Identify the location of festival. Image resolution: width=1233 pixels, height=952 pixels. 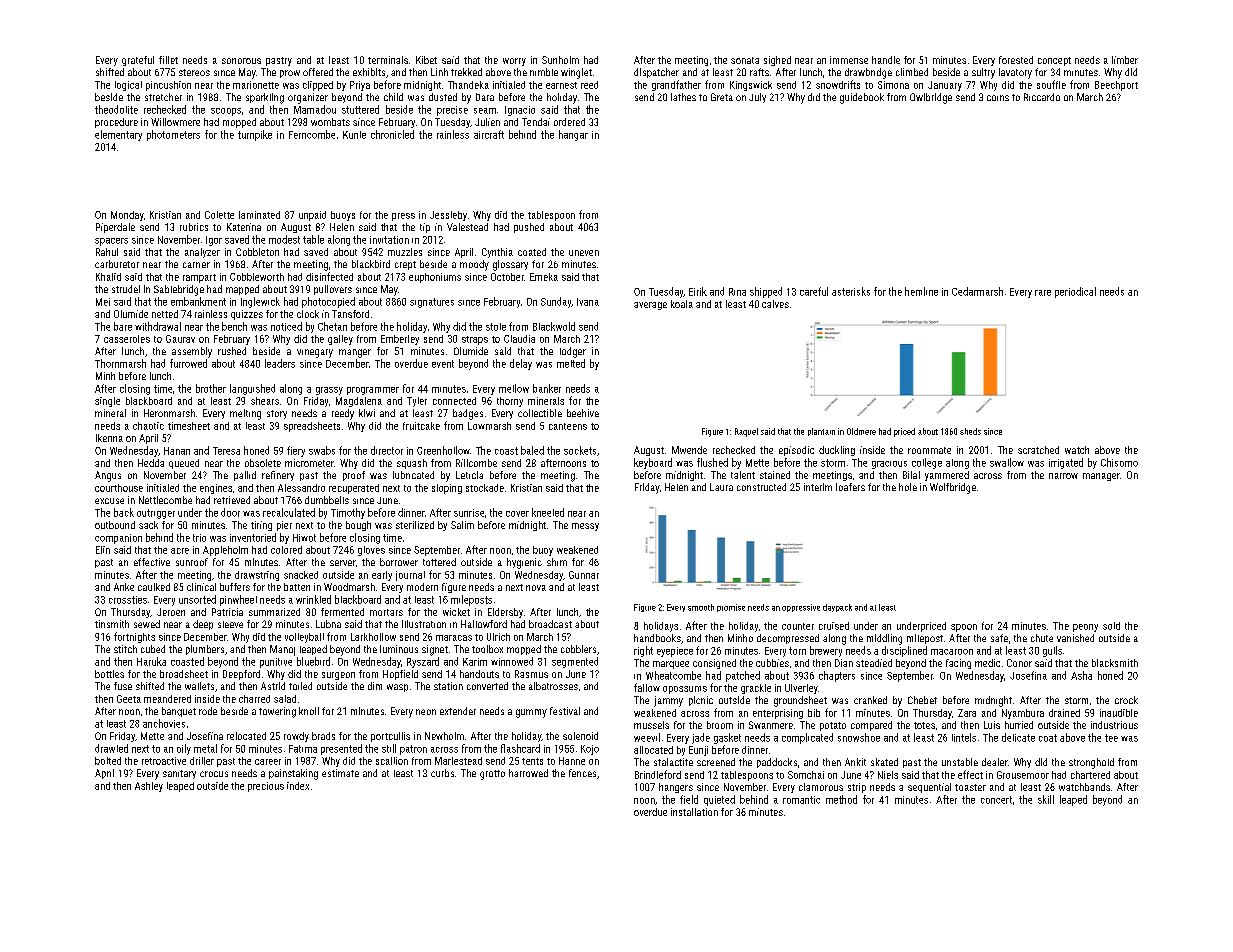
(565, 711).
